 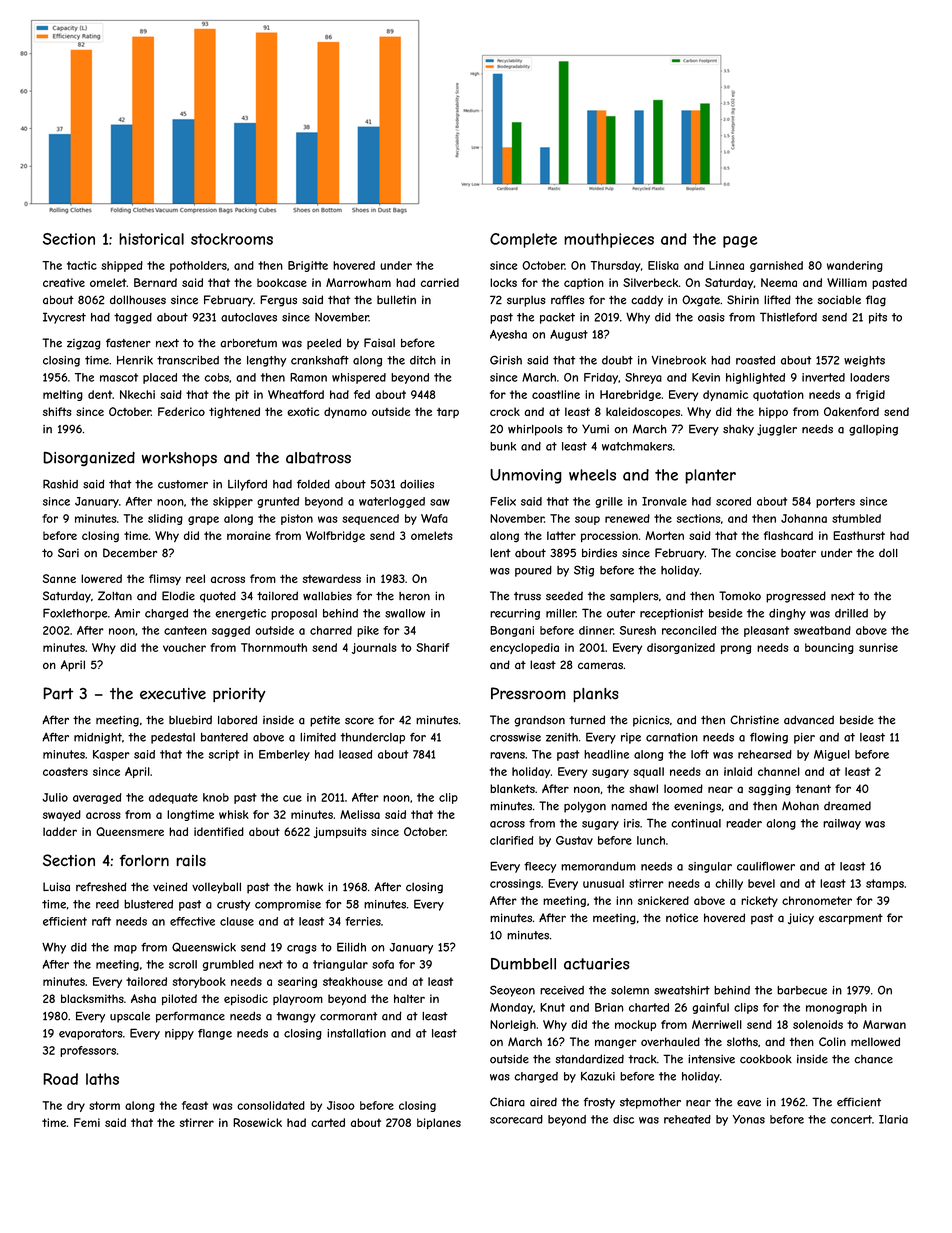 I want to click on Rosewick, so click(x=257, y=1122).
